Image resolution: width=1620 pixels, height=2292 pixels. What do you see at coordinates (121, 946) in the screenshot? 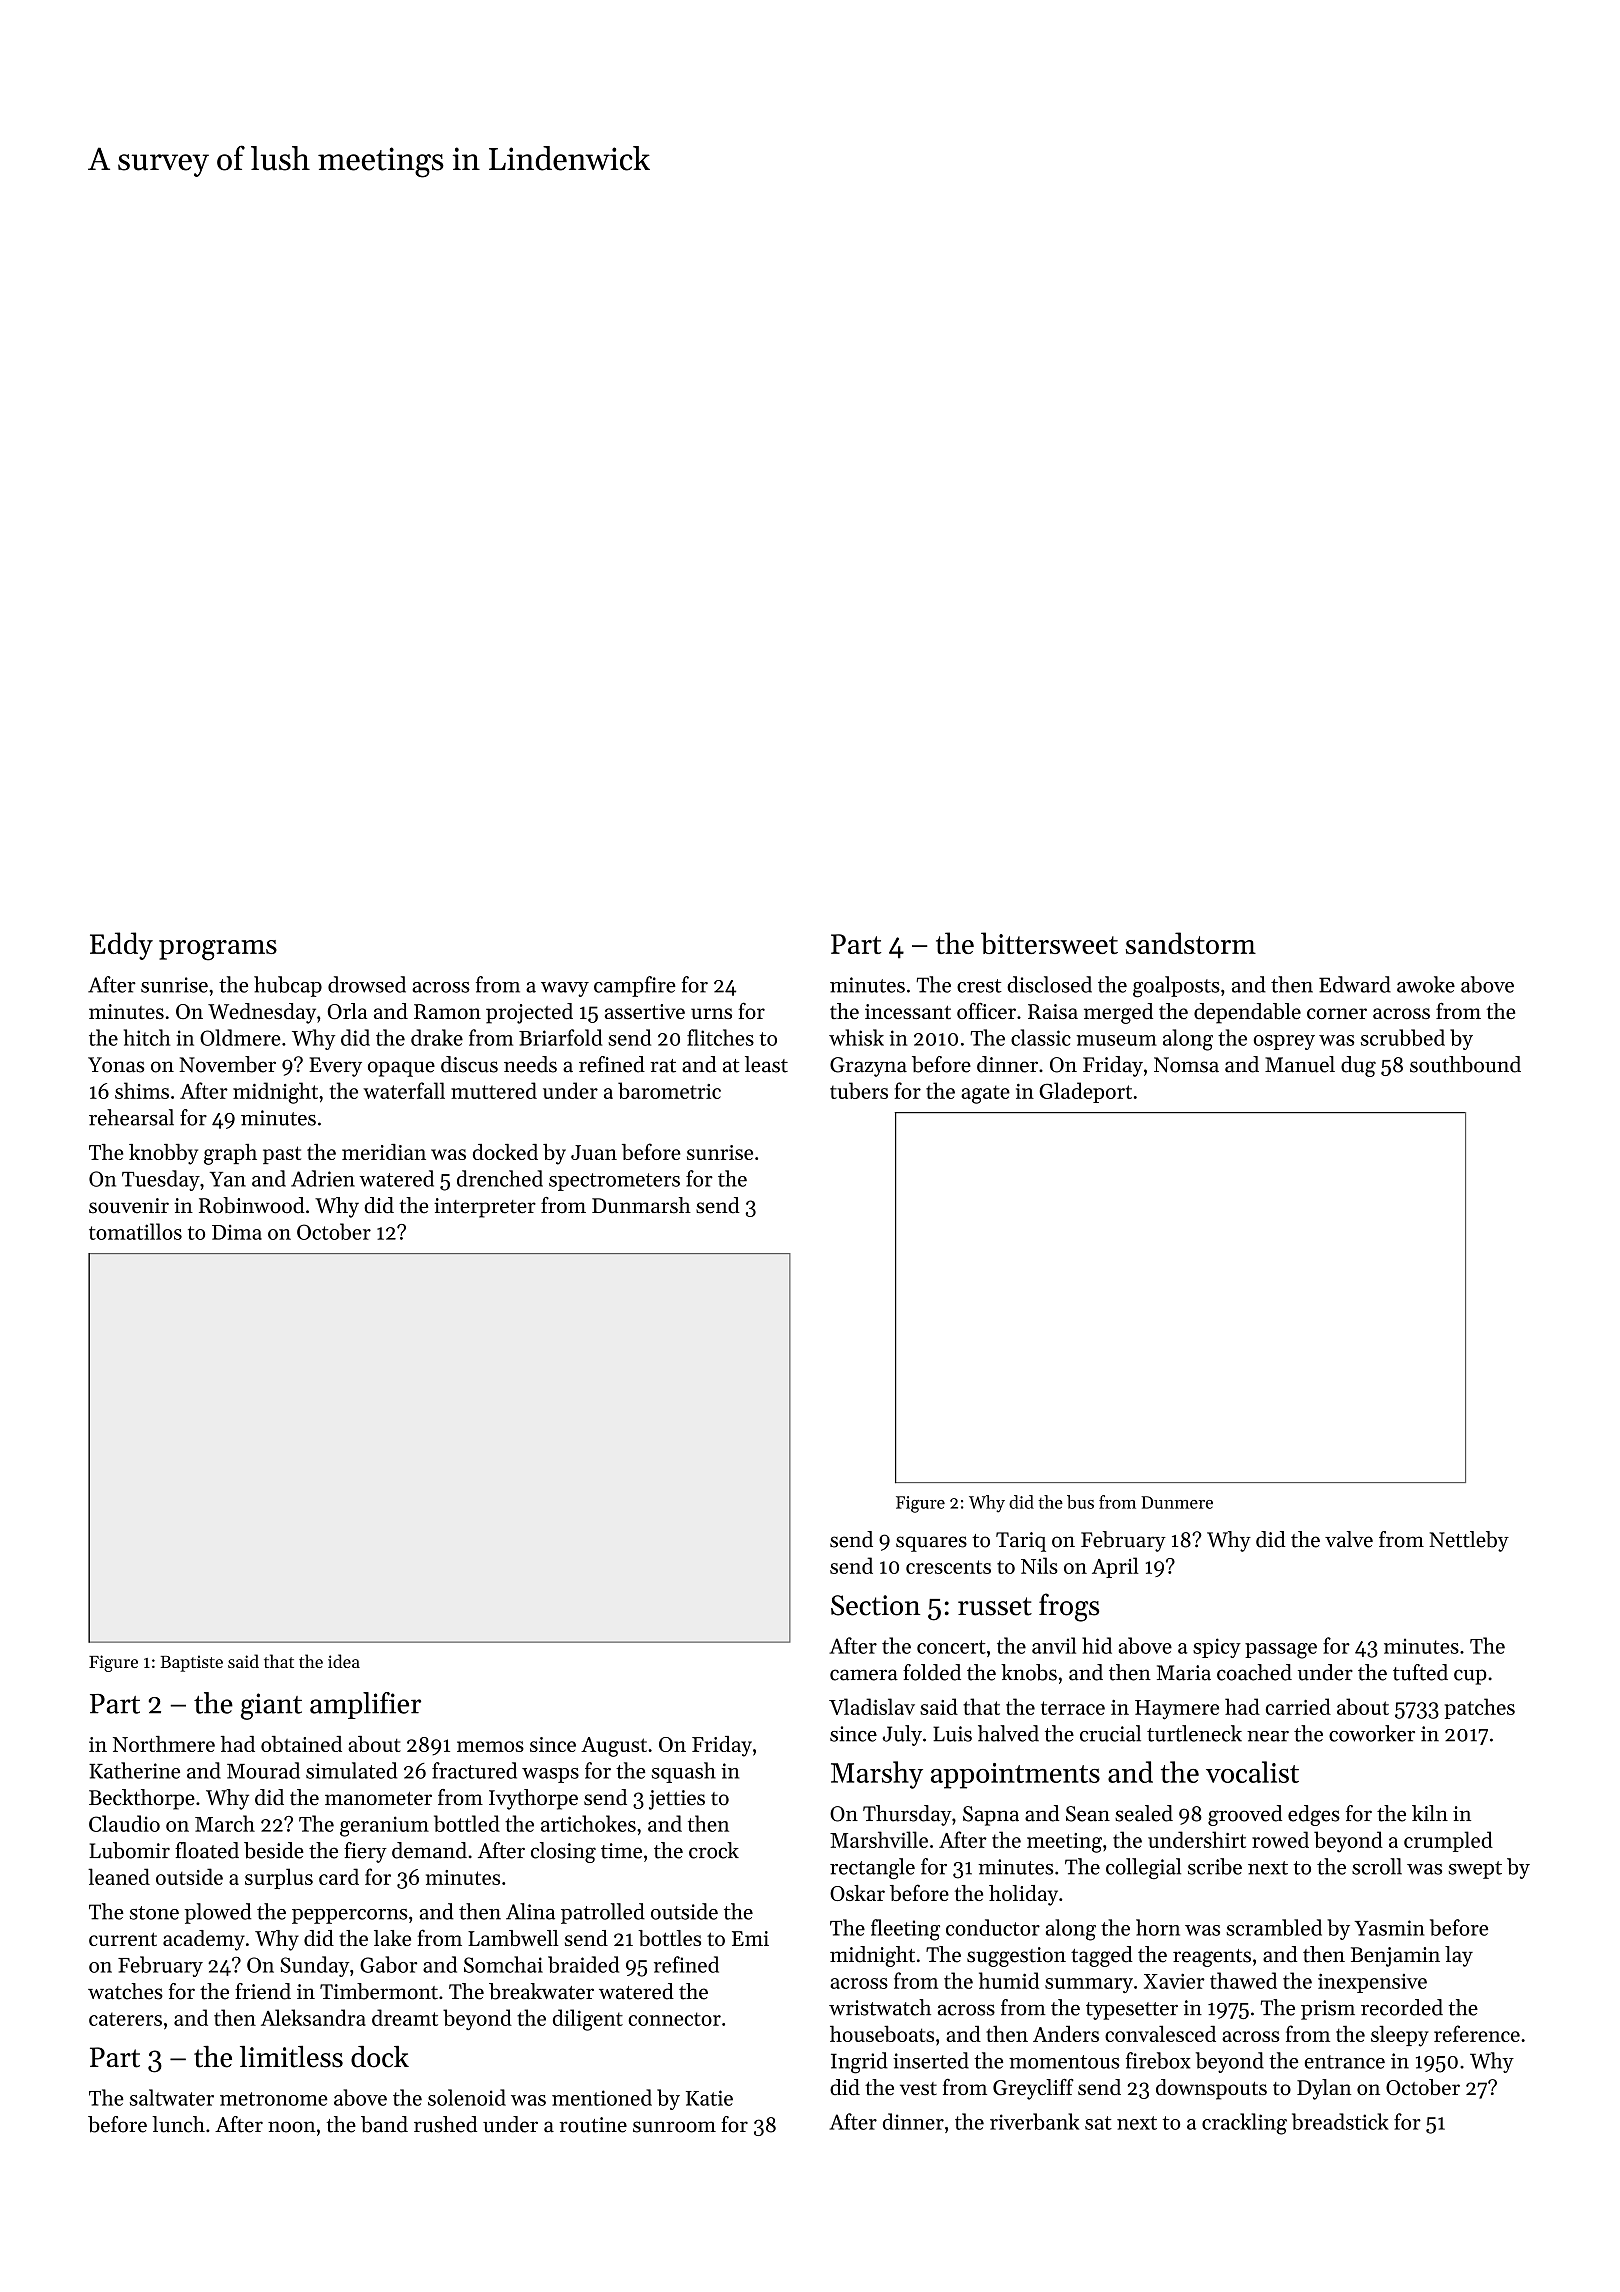
I see `Eddy` at bounding box center [121, 946].
